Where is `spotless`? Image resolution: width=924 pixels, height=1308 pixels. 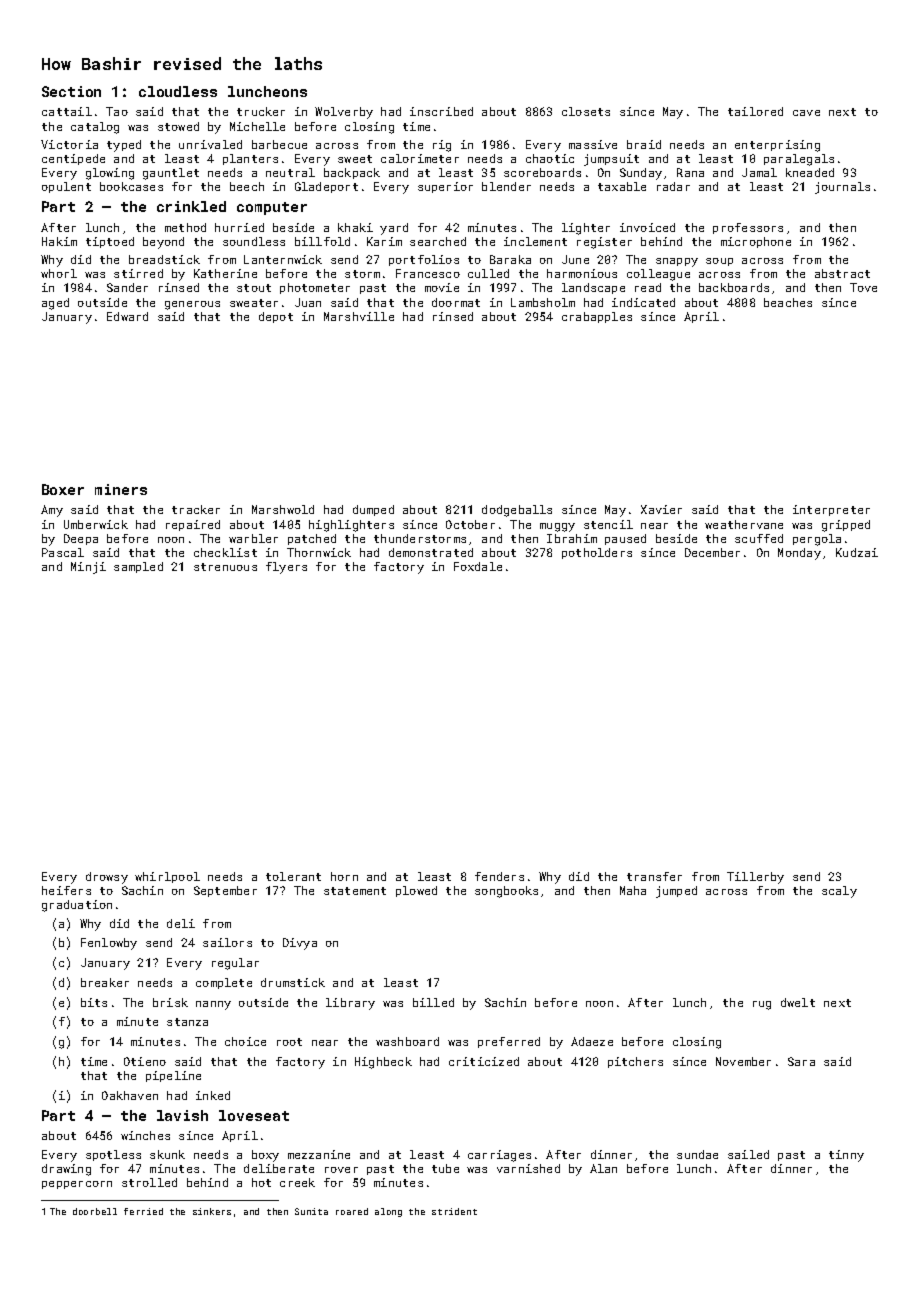 spotless is located at coordinates (113, 1155).
